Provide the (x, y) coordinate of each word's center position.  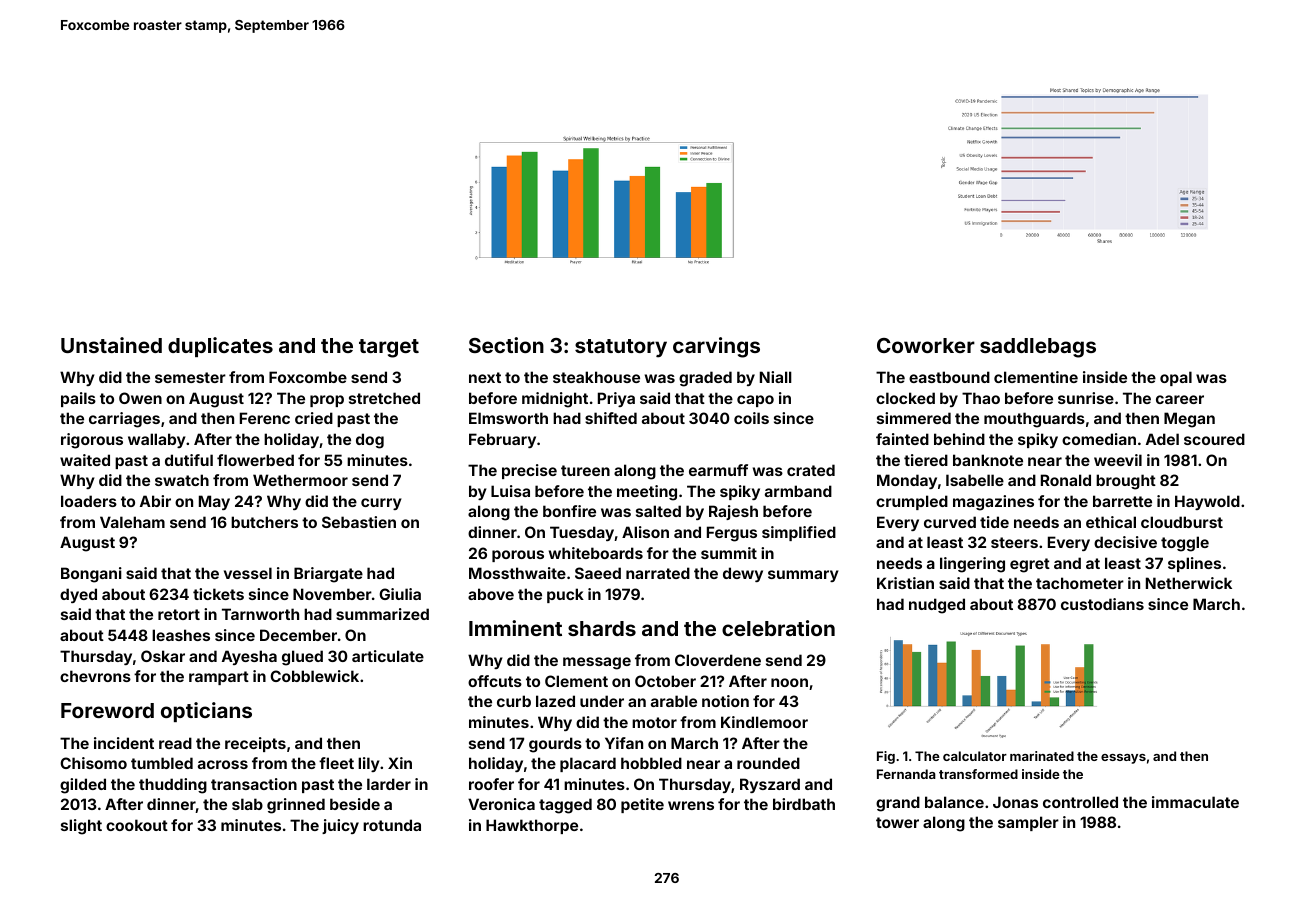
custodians (1102, 604)
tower (897, 822)
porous (518, 556)
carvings (716, 347)
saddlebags (1038, 348)
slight (81, 827)
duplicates (220, 347)
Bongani (91, 575)
